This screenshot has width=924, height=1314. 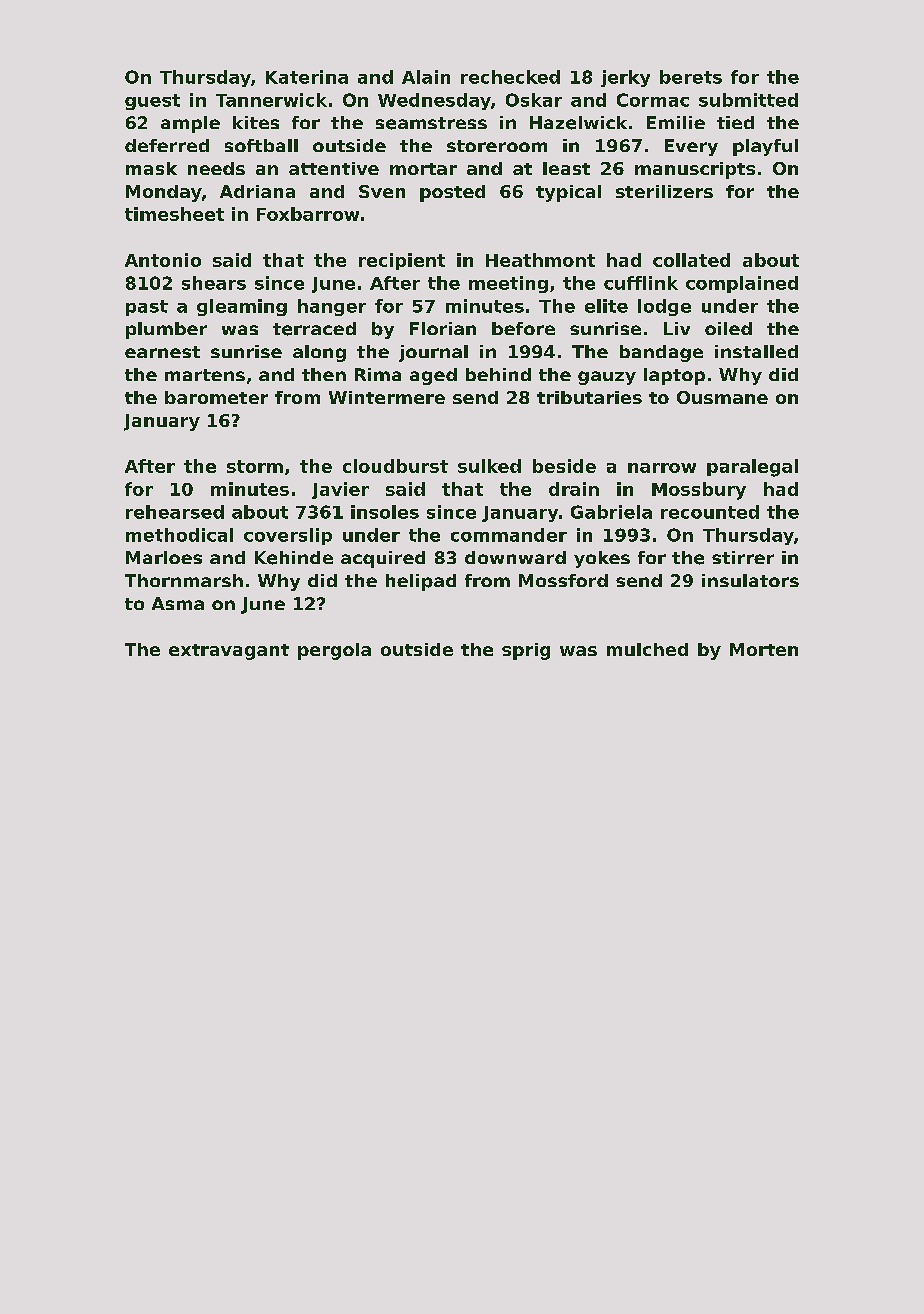 I want to click on posted, so click(x=452, y=193).
